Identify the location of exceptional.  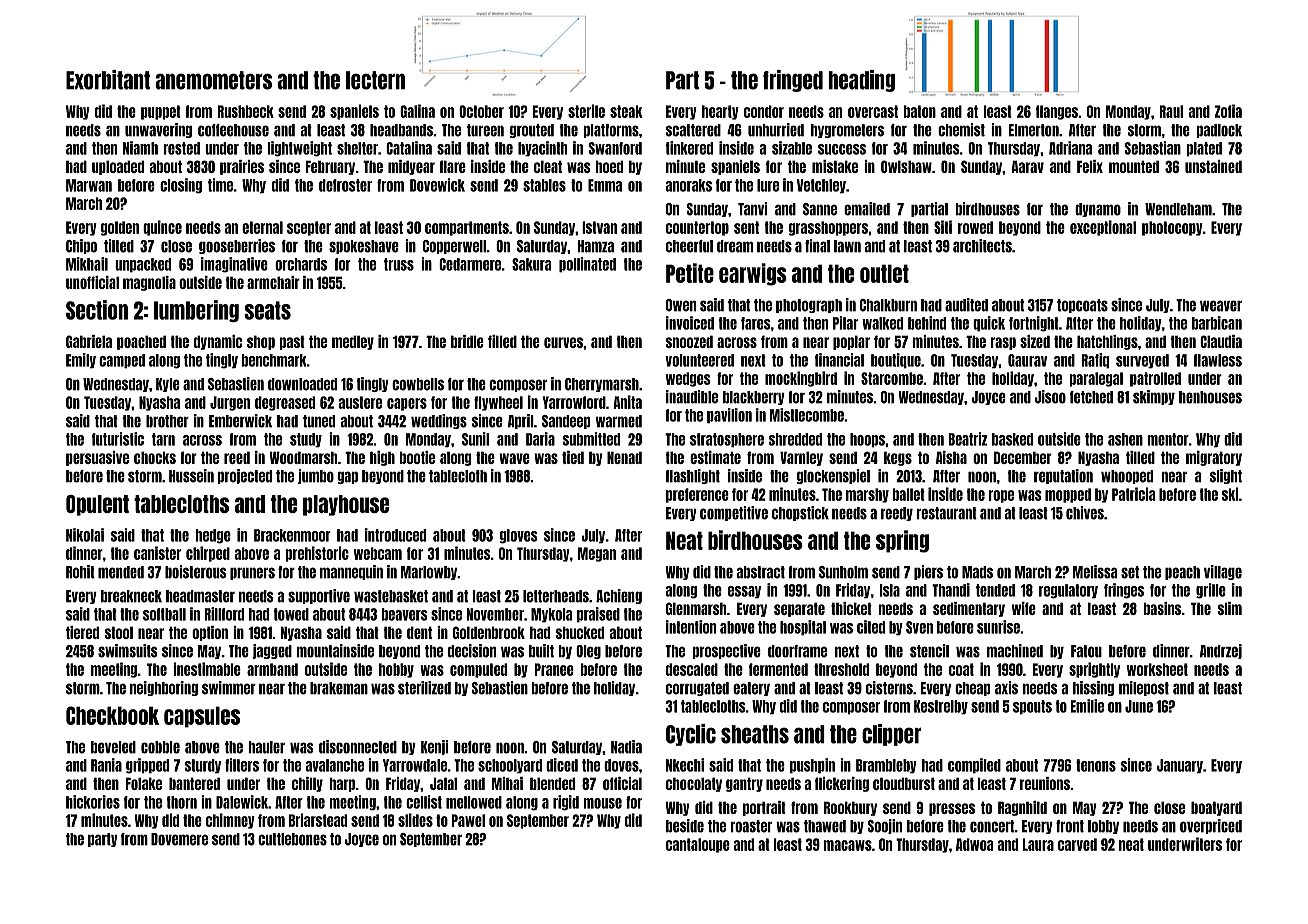
(1103, 228).
